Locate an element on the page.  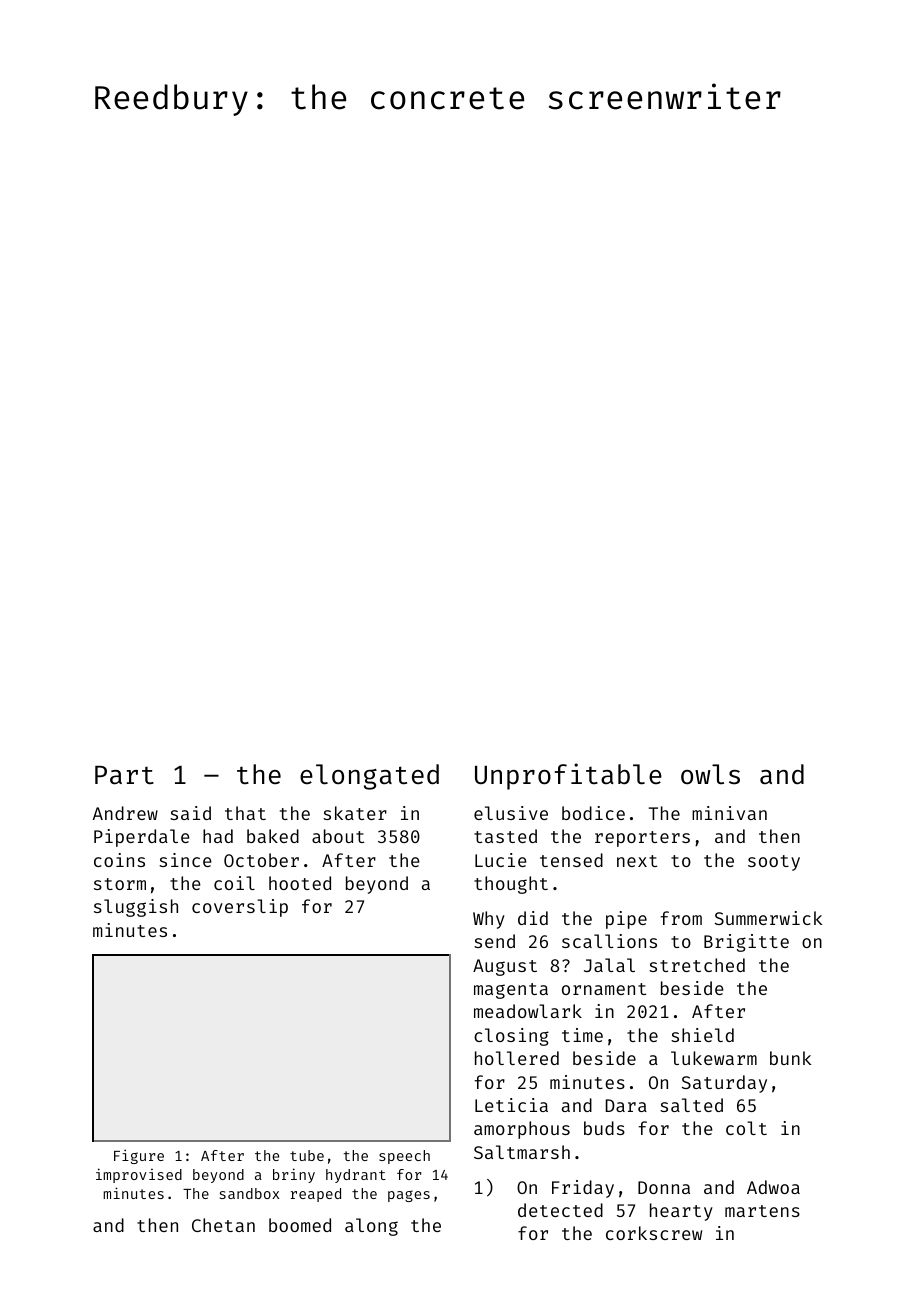
Summerwick is located at coordinates (768, 918).
